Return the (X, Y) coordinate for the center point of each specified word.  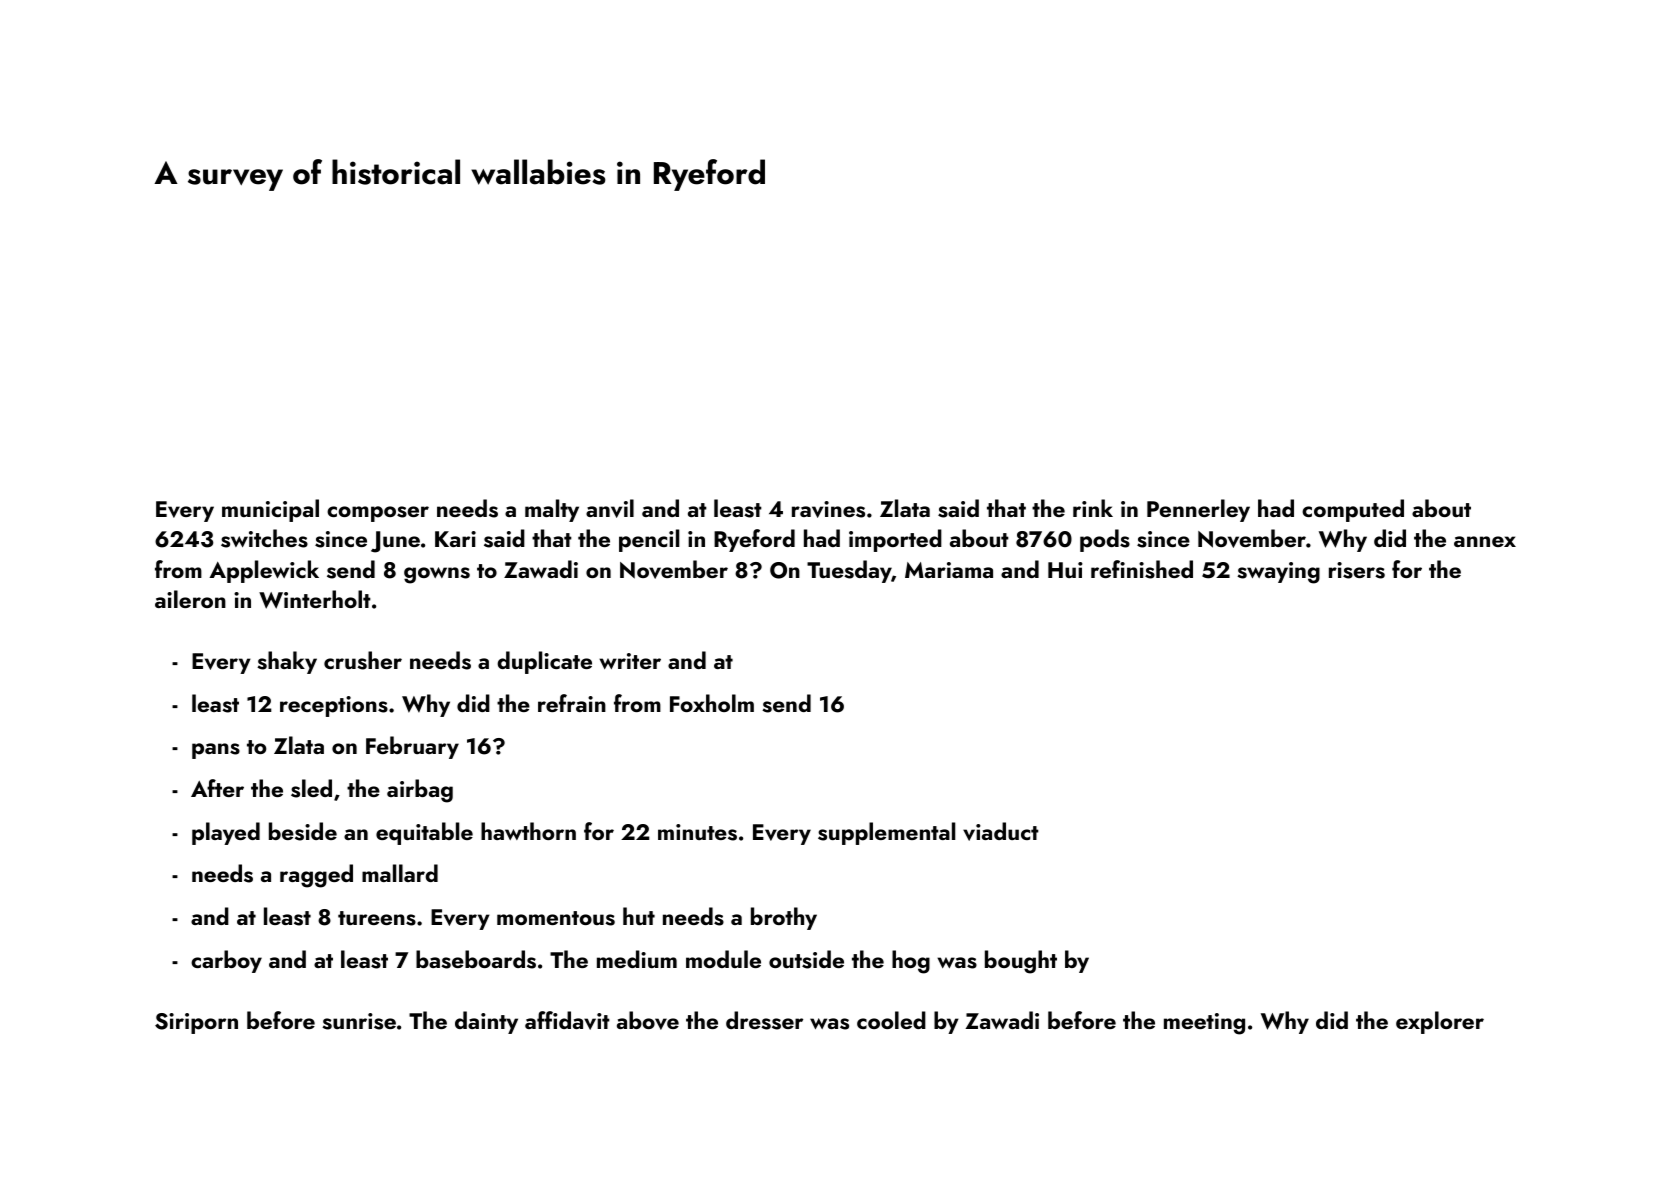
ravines (828, 509)
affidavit (567, 1020)
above (648, 1020)
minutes (697, 832)
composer (378, 514)
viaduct (1001, 831)
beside (303, 831)
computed (1353, 510)
